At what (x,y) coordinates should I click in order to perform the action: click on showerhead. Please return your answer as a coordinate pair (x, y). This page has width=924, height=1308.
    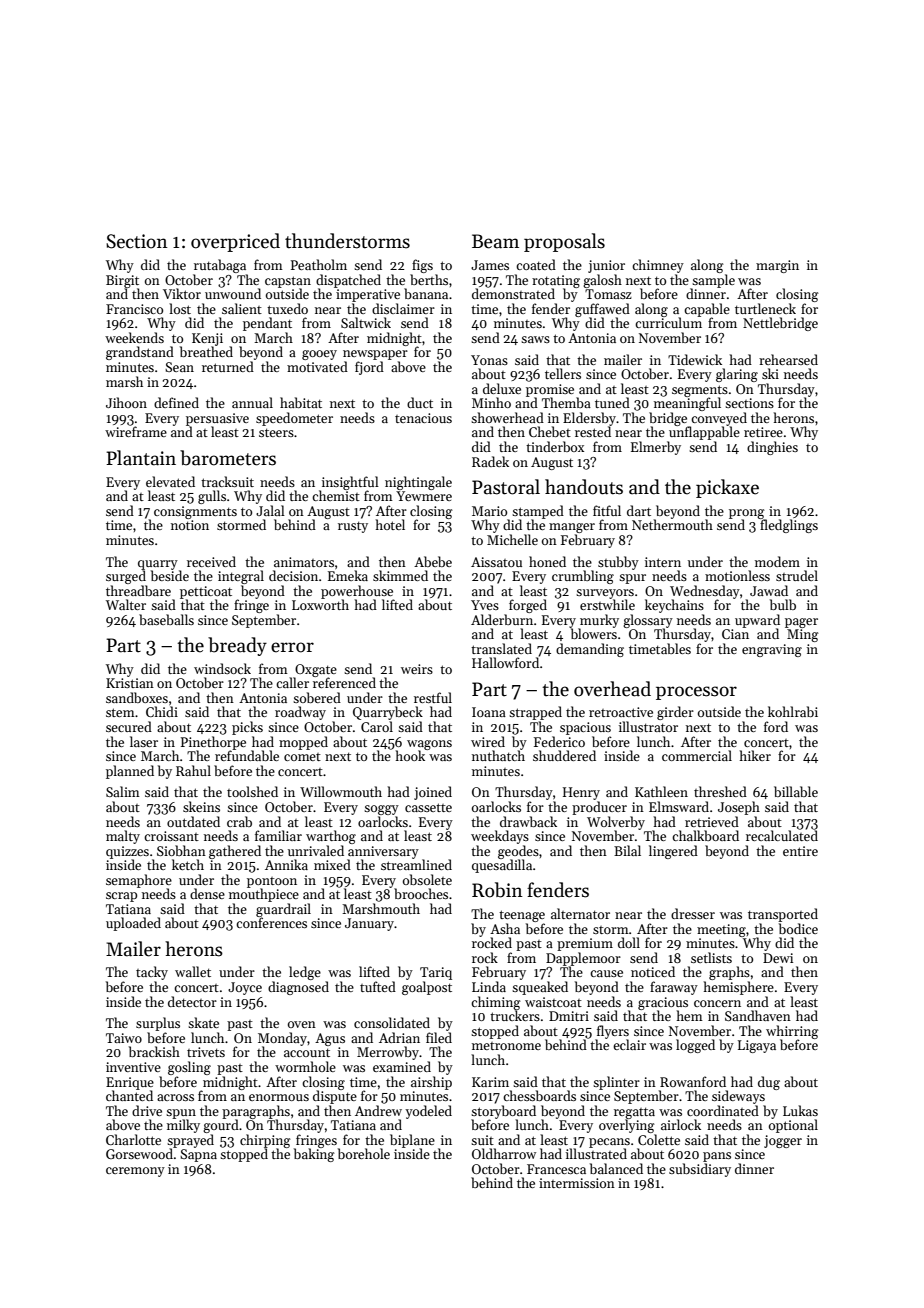
    Looking at the image, I should click on (507, 417).
